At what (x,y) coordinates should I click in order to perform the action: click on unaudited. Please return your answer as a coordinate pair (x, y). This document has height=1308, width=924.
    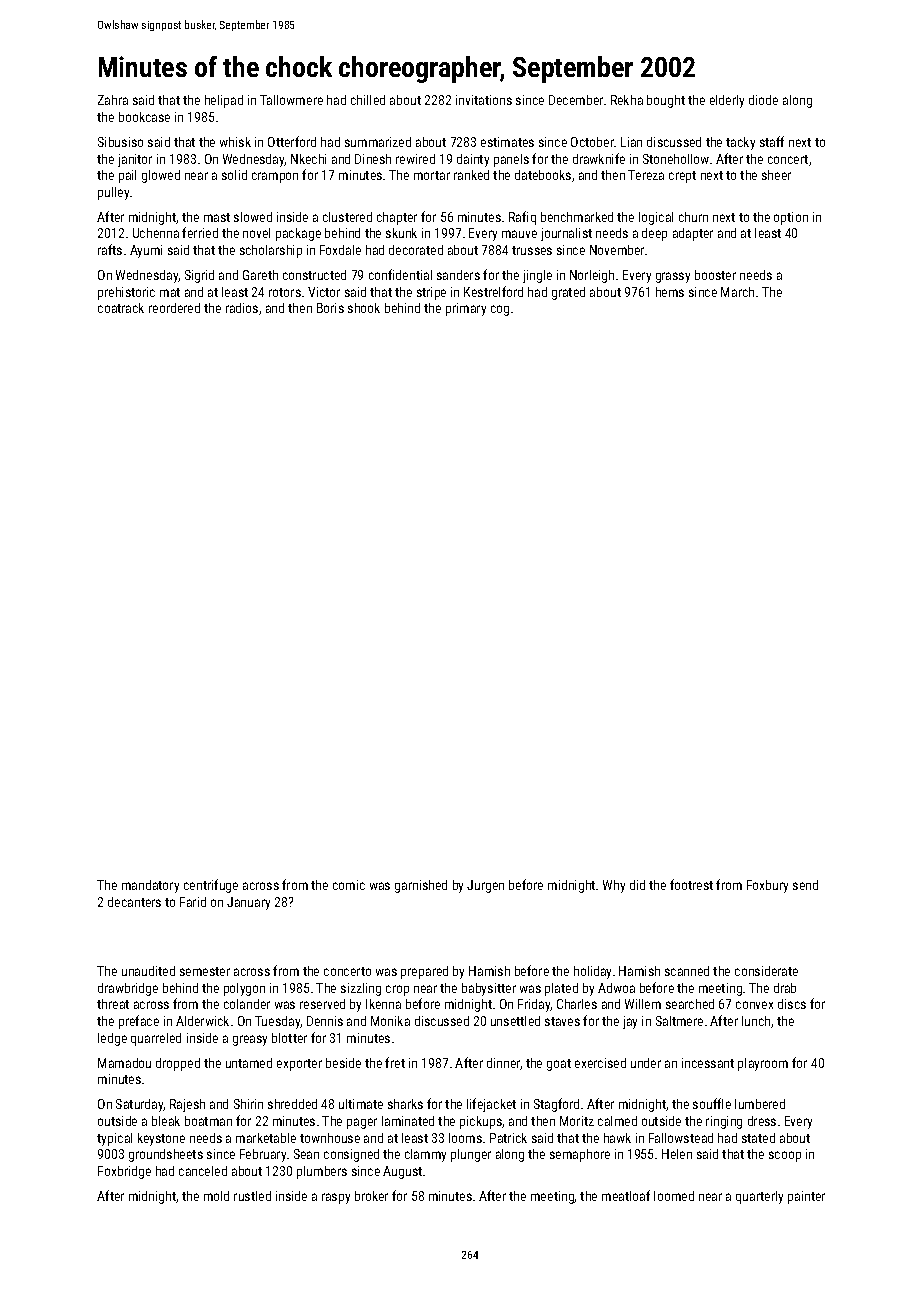
    Looking at the image, I should click on (148, 971).
